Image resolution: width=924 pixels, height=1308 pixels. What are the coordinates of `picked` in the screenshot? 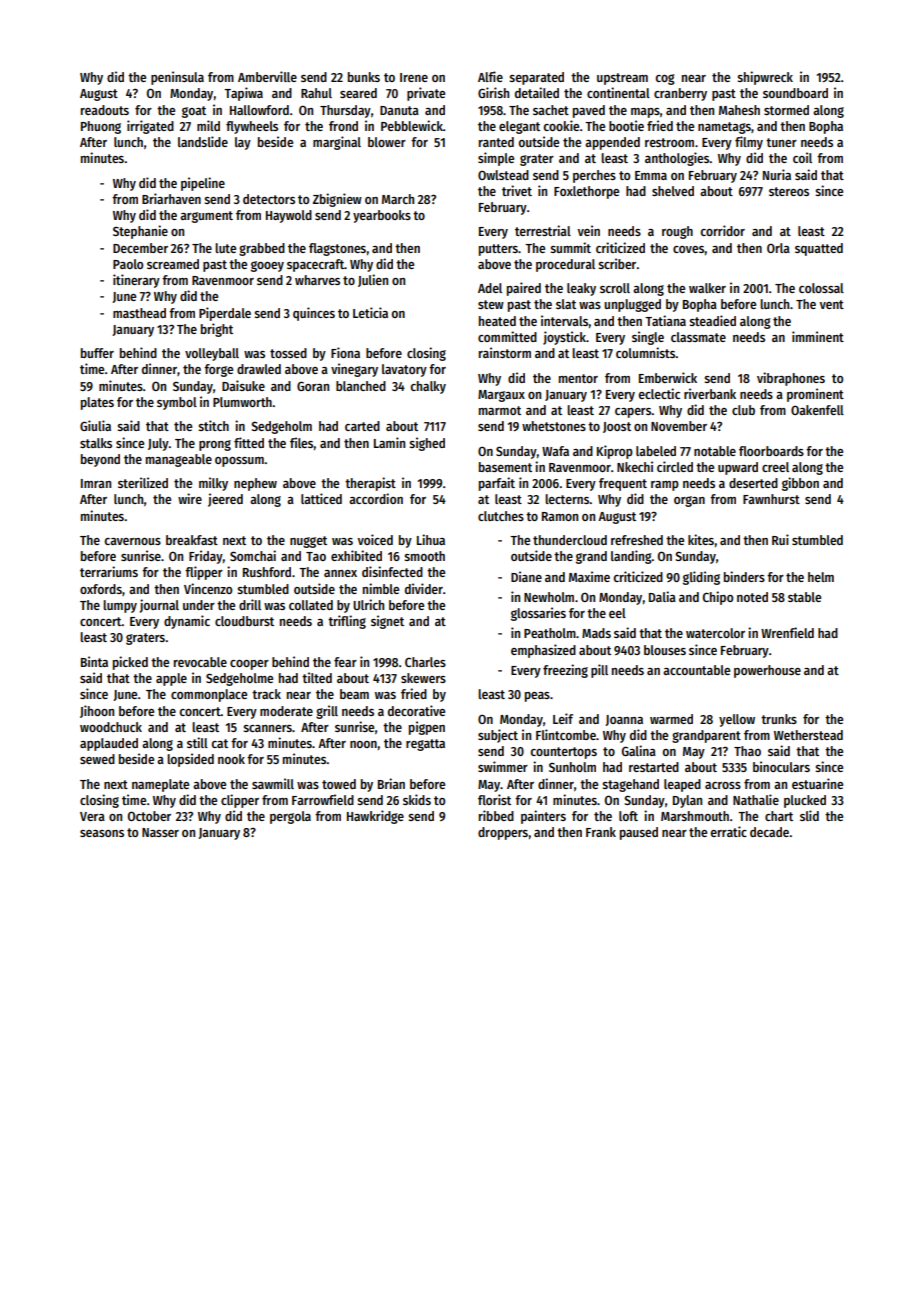 It's located at (130, 663).
